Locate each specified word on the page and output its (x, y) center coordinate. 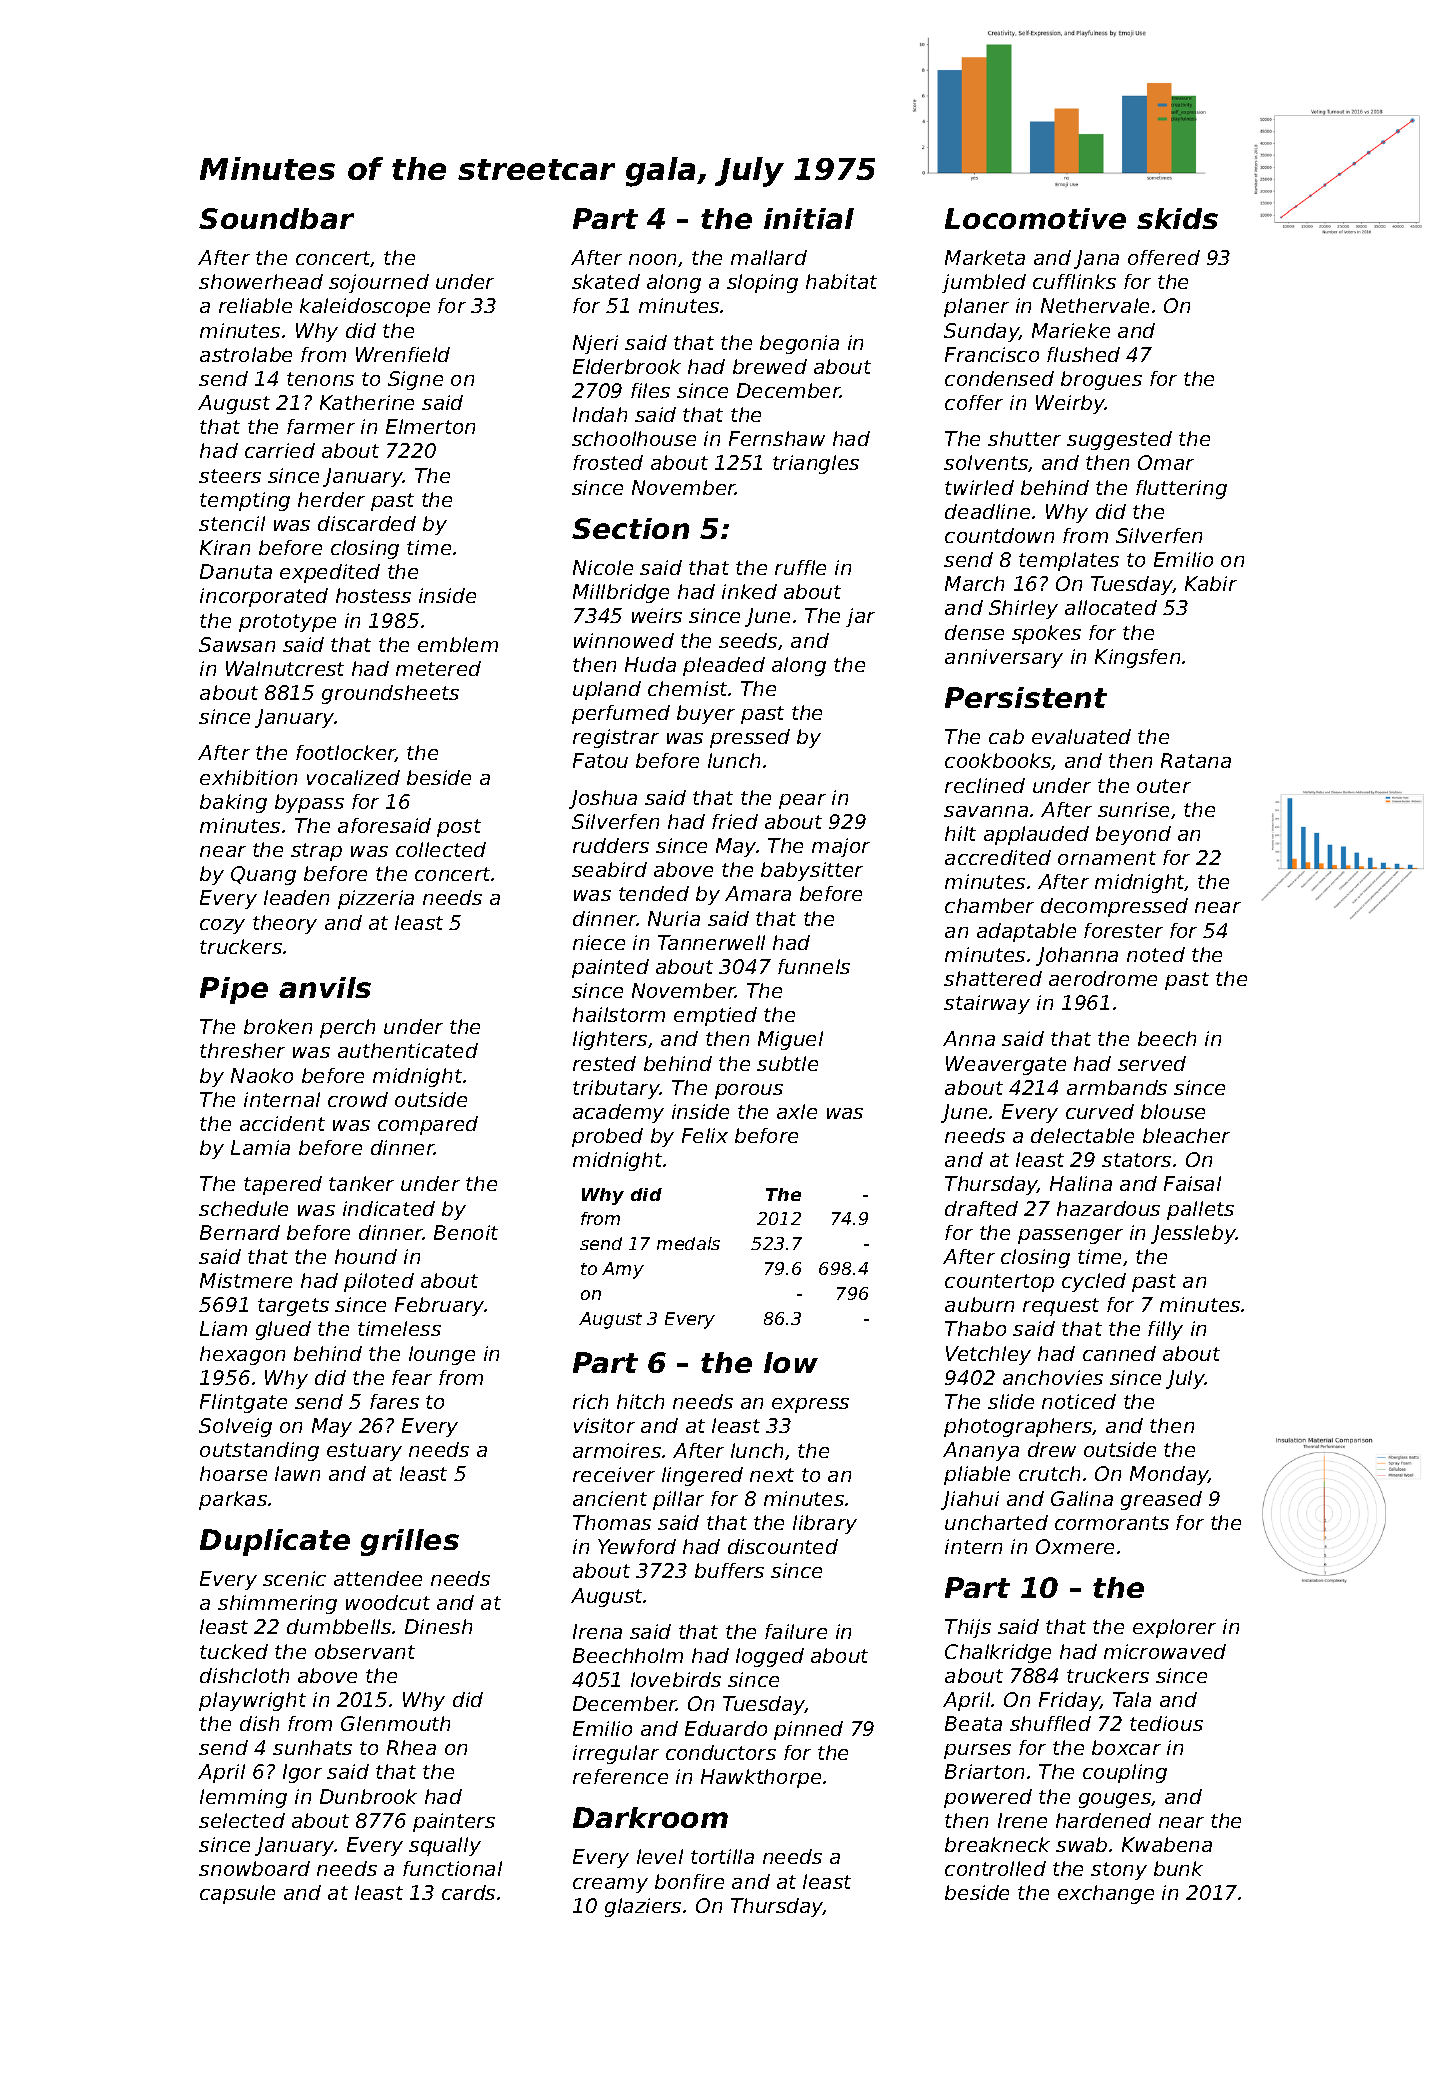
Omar (1166, 462)
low (791, 1362)
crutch (1049, 1473)
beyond (1133, 835)
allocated (1111, 607)
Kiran (225, 547)
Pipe (234, 990)
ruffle (800, 567)
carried (280, 450)
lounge (442, 1355)
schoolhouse (634, 438)
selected (242, 1820)
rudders (611, 845)
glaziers (643, 1907)
